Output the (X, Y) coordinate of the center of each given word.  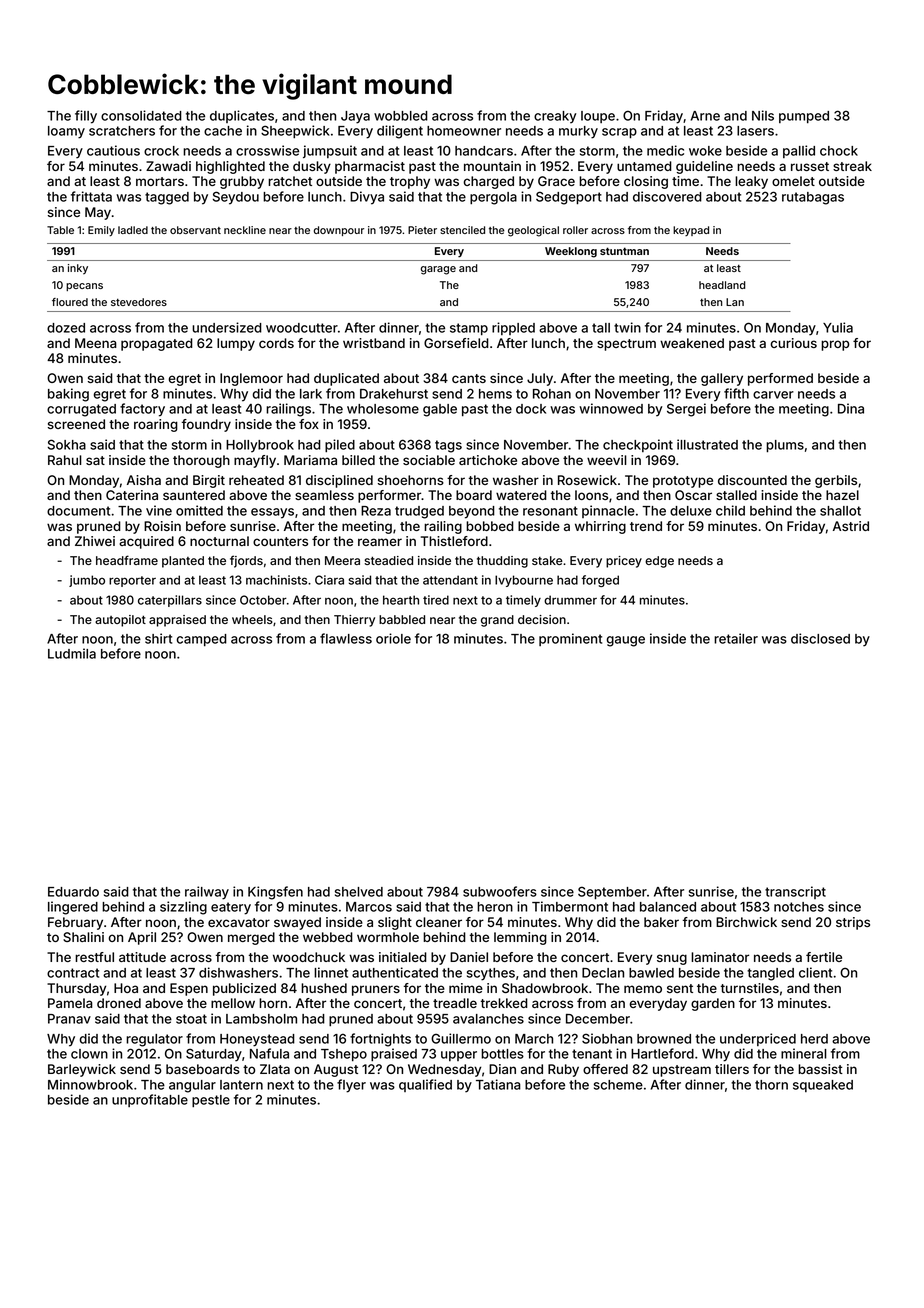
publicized (244, 989)
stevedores (139, 302)
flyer (351, 1086)
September (612, 892)
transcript (795, 892)
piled (340, 445)
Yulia (838, 327)
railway (207, 893)
